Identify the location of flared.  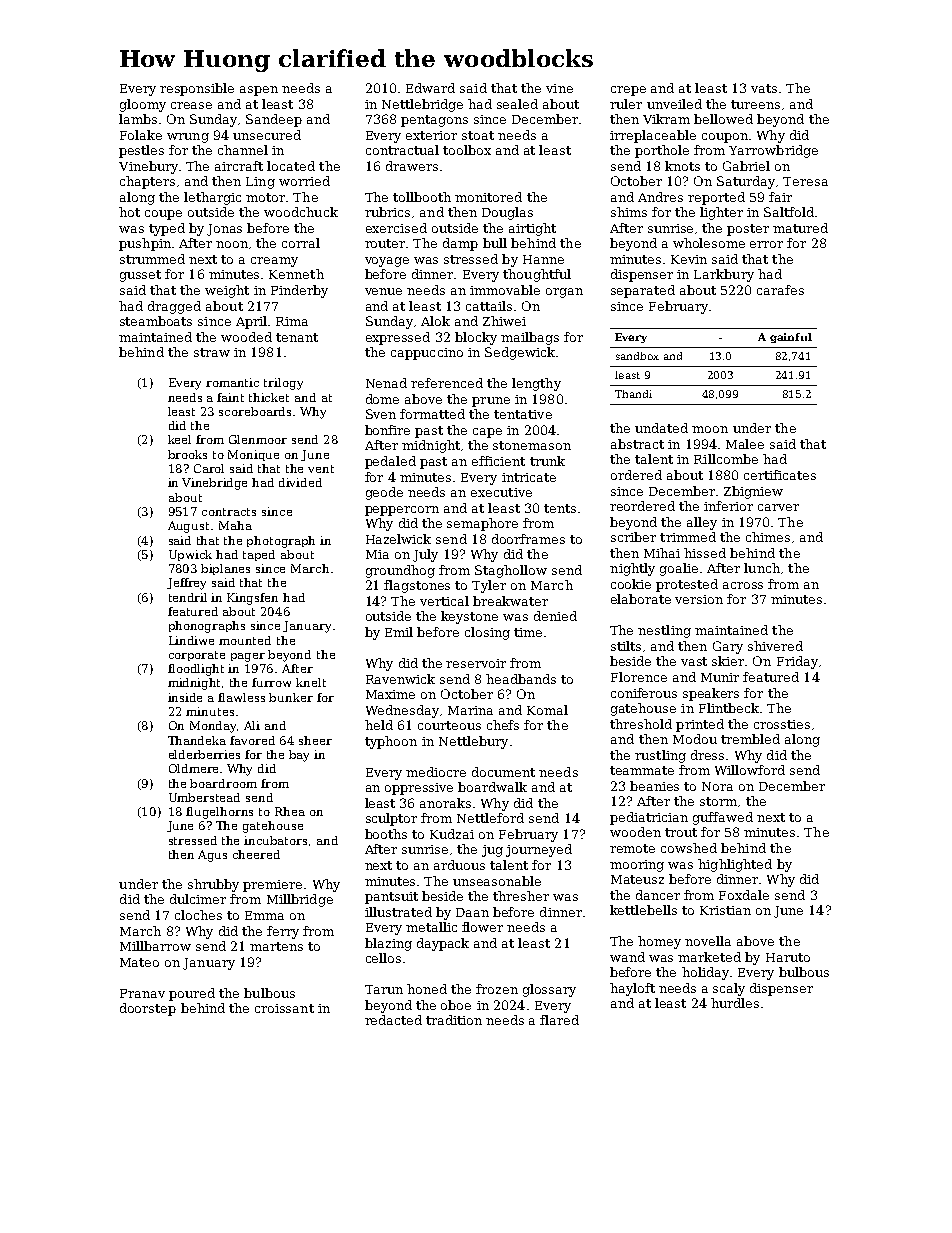
(559, 1020).
